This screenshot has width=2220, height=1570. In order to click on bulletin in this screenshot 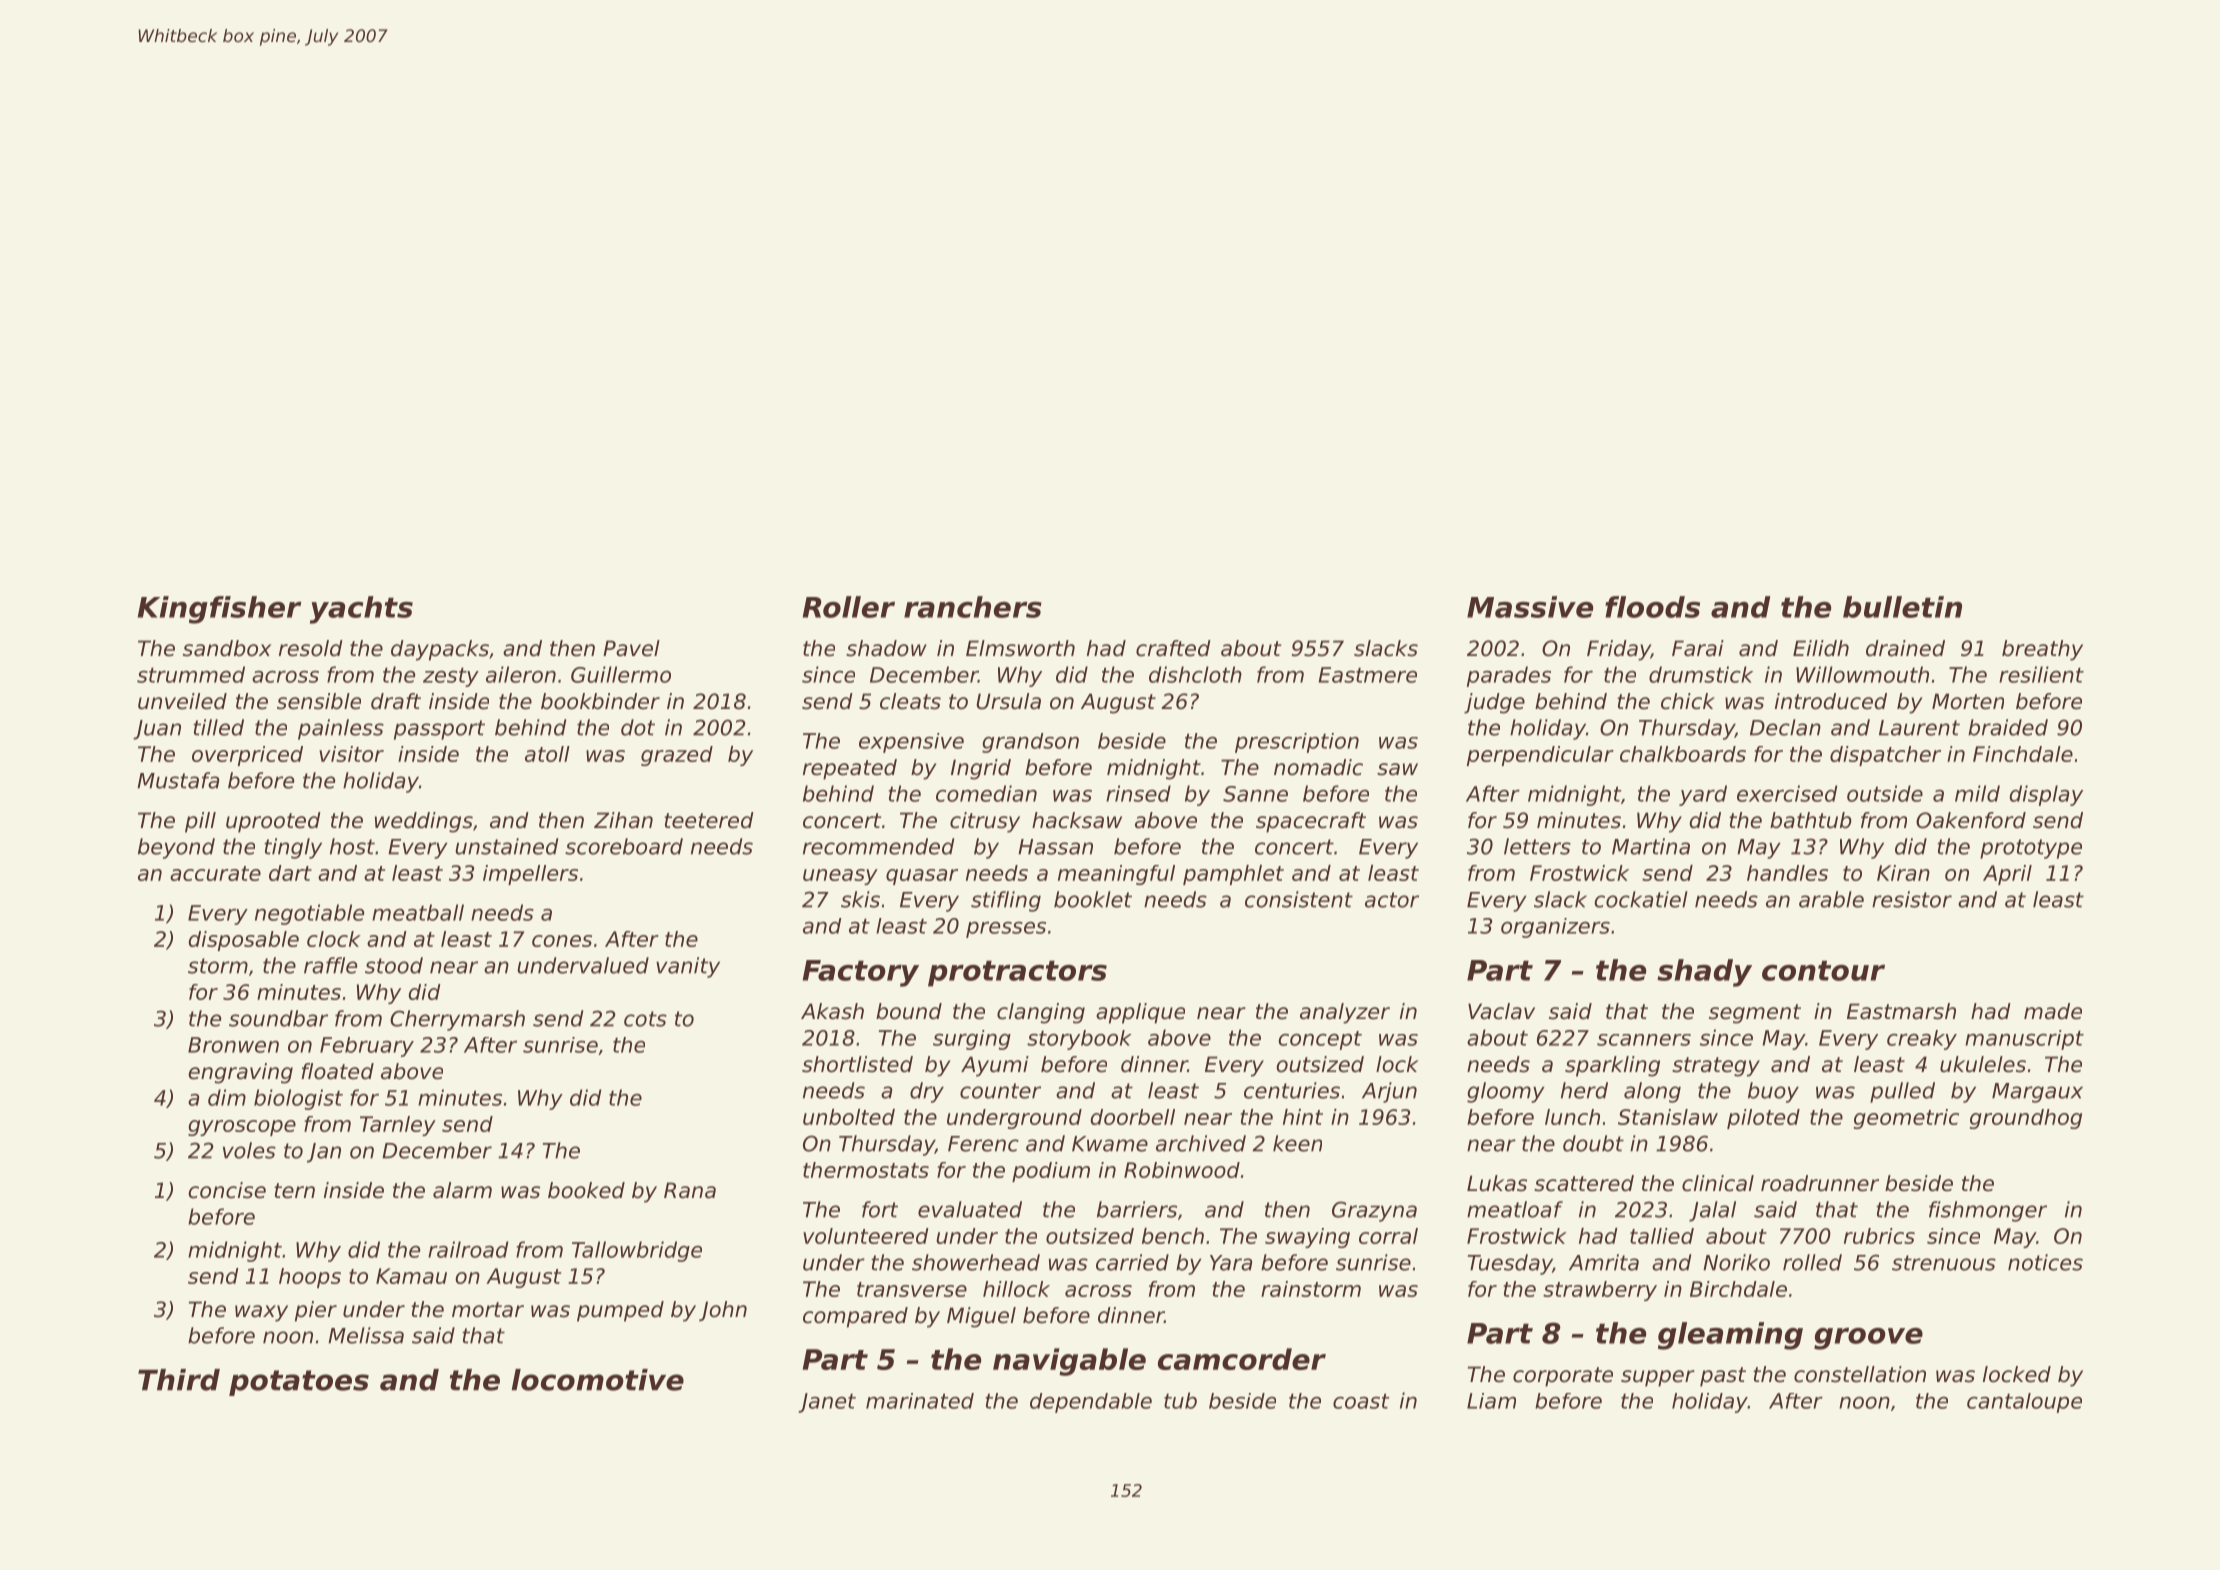, I will do `click(1902, 607)`.
